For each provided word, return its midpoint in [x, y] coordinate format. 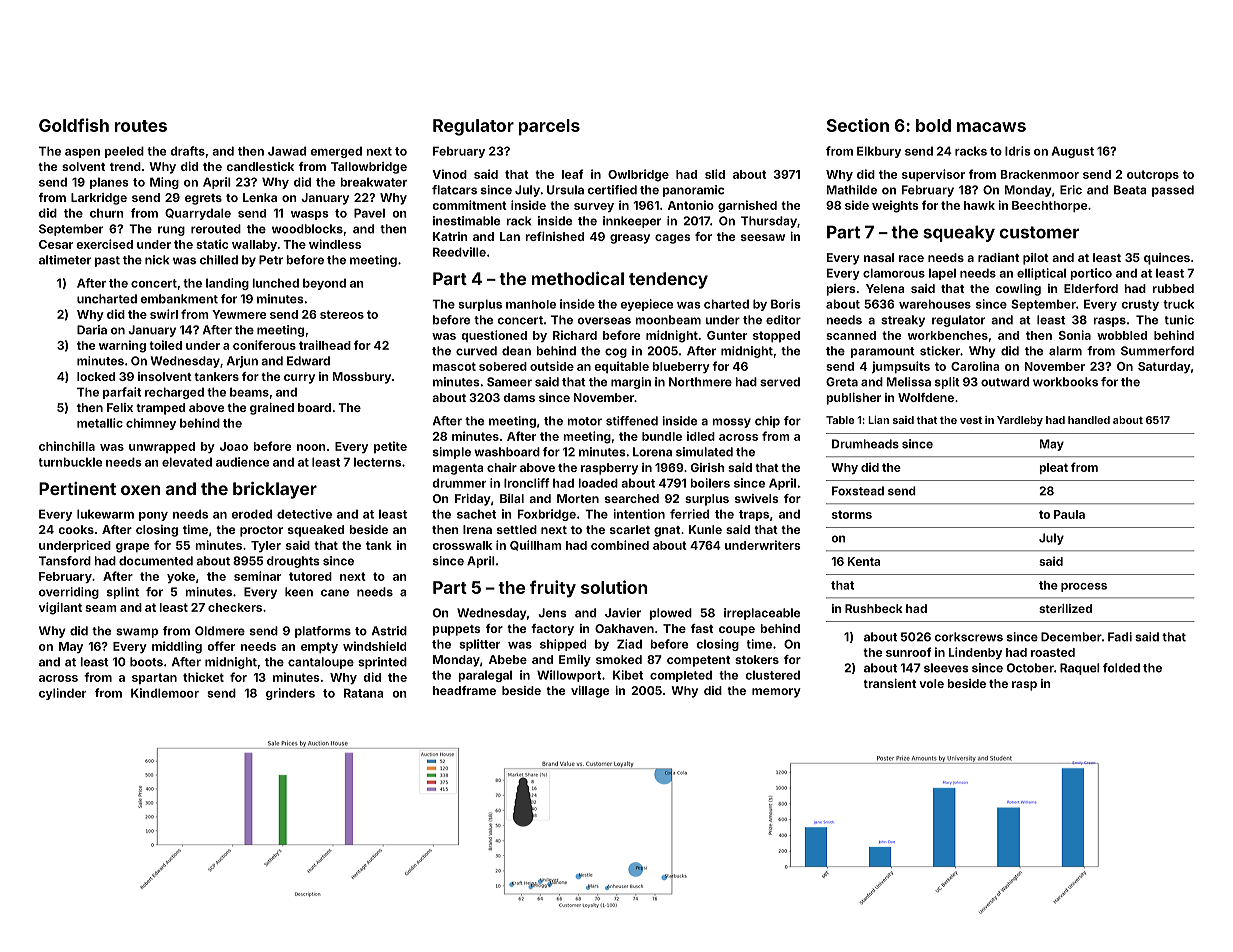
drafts [187, 151]
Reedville [459, 252]
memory [776, 693]
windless [335, 244]
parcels [549, 127]
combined [620, 545]
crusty [1140, 305]
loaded [598, 483]
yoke [181, 577]
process [1084, 587]
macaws [991, 127]
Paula [1069, 514]
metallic [100, 423]
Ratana [364, 693]
